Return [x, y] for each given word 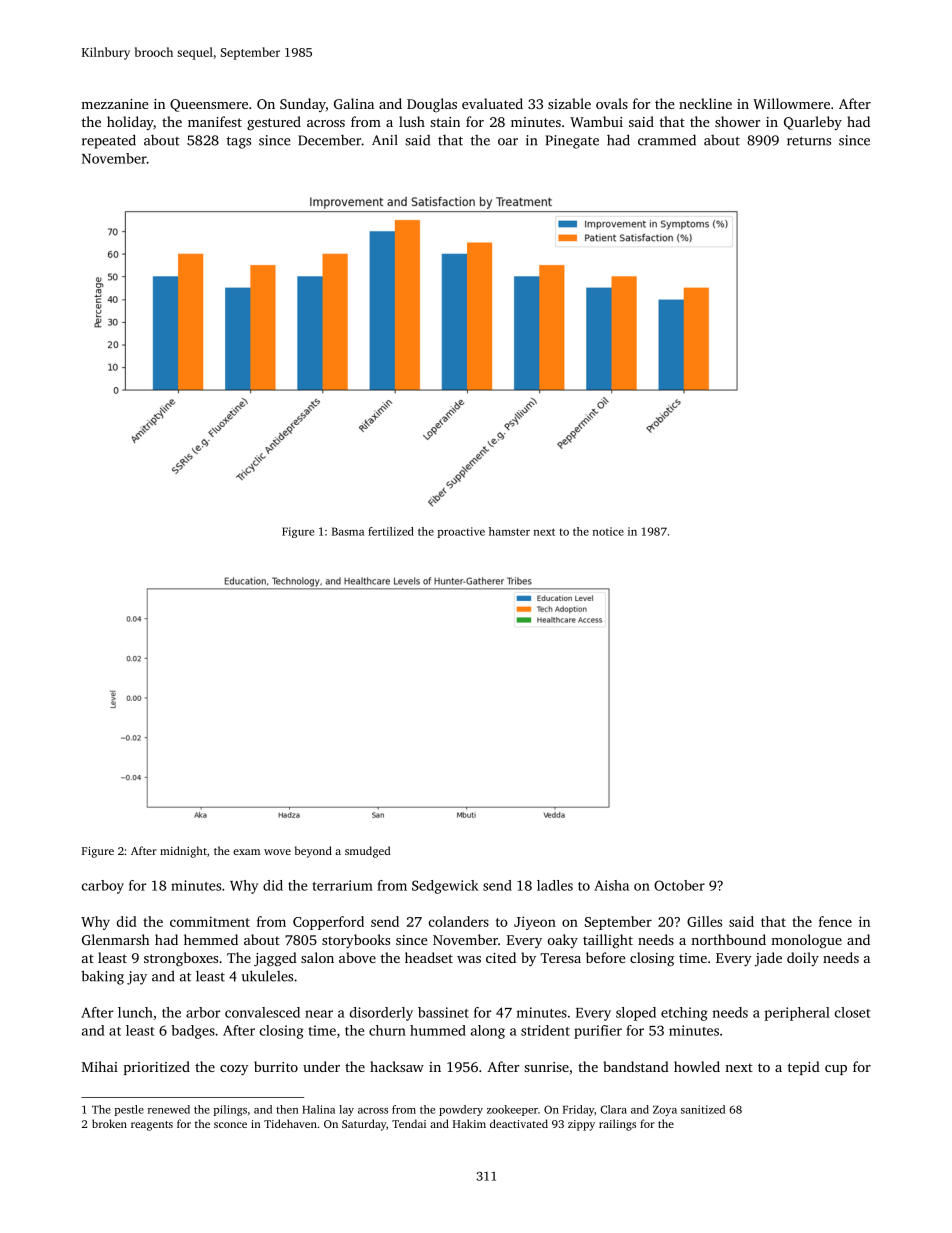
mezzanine [115, 104]
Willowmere [791, 103]
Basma [348, 531]
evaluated [492, 103]
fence [835, 921]
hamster [509, 531]
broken [109, 1123]
